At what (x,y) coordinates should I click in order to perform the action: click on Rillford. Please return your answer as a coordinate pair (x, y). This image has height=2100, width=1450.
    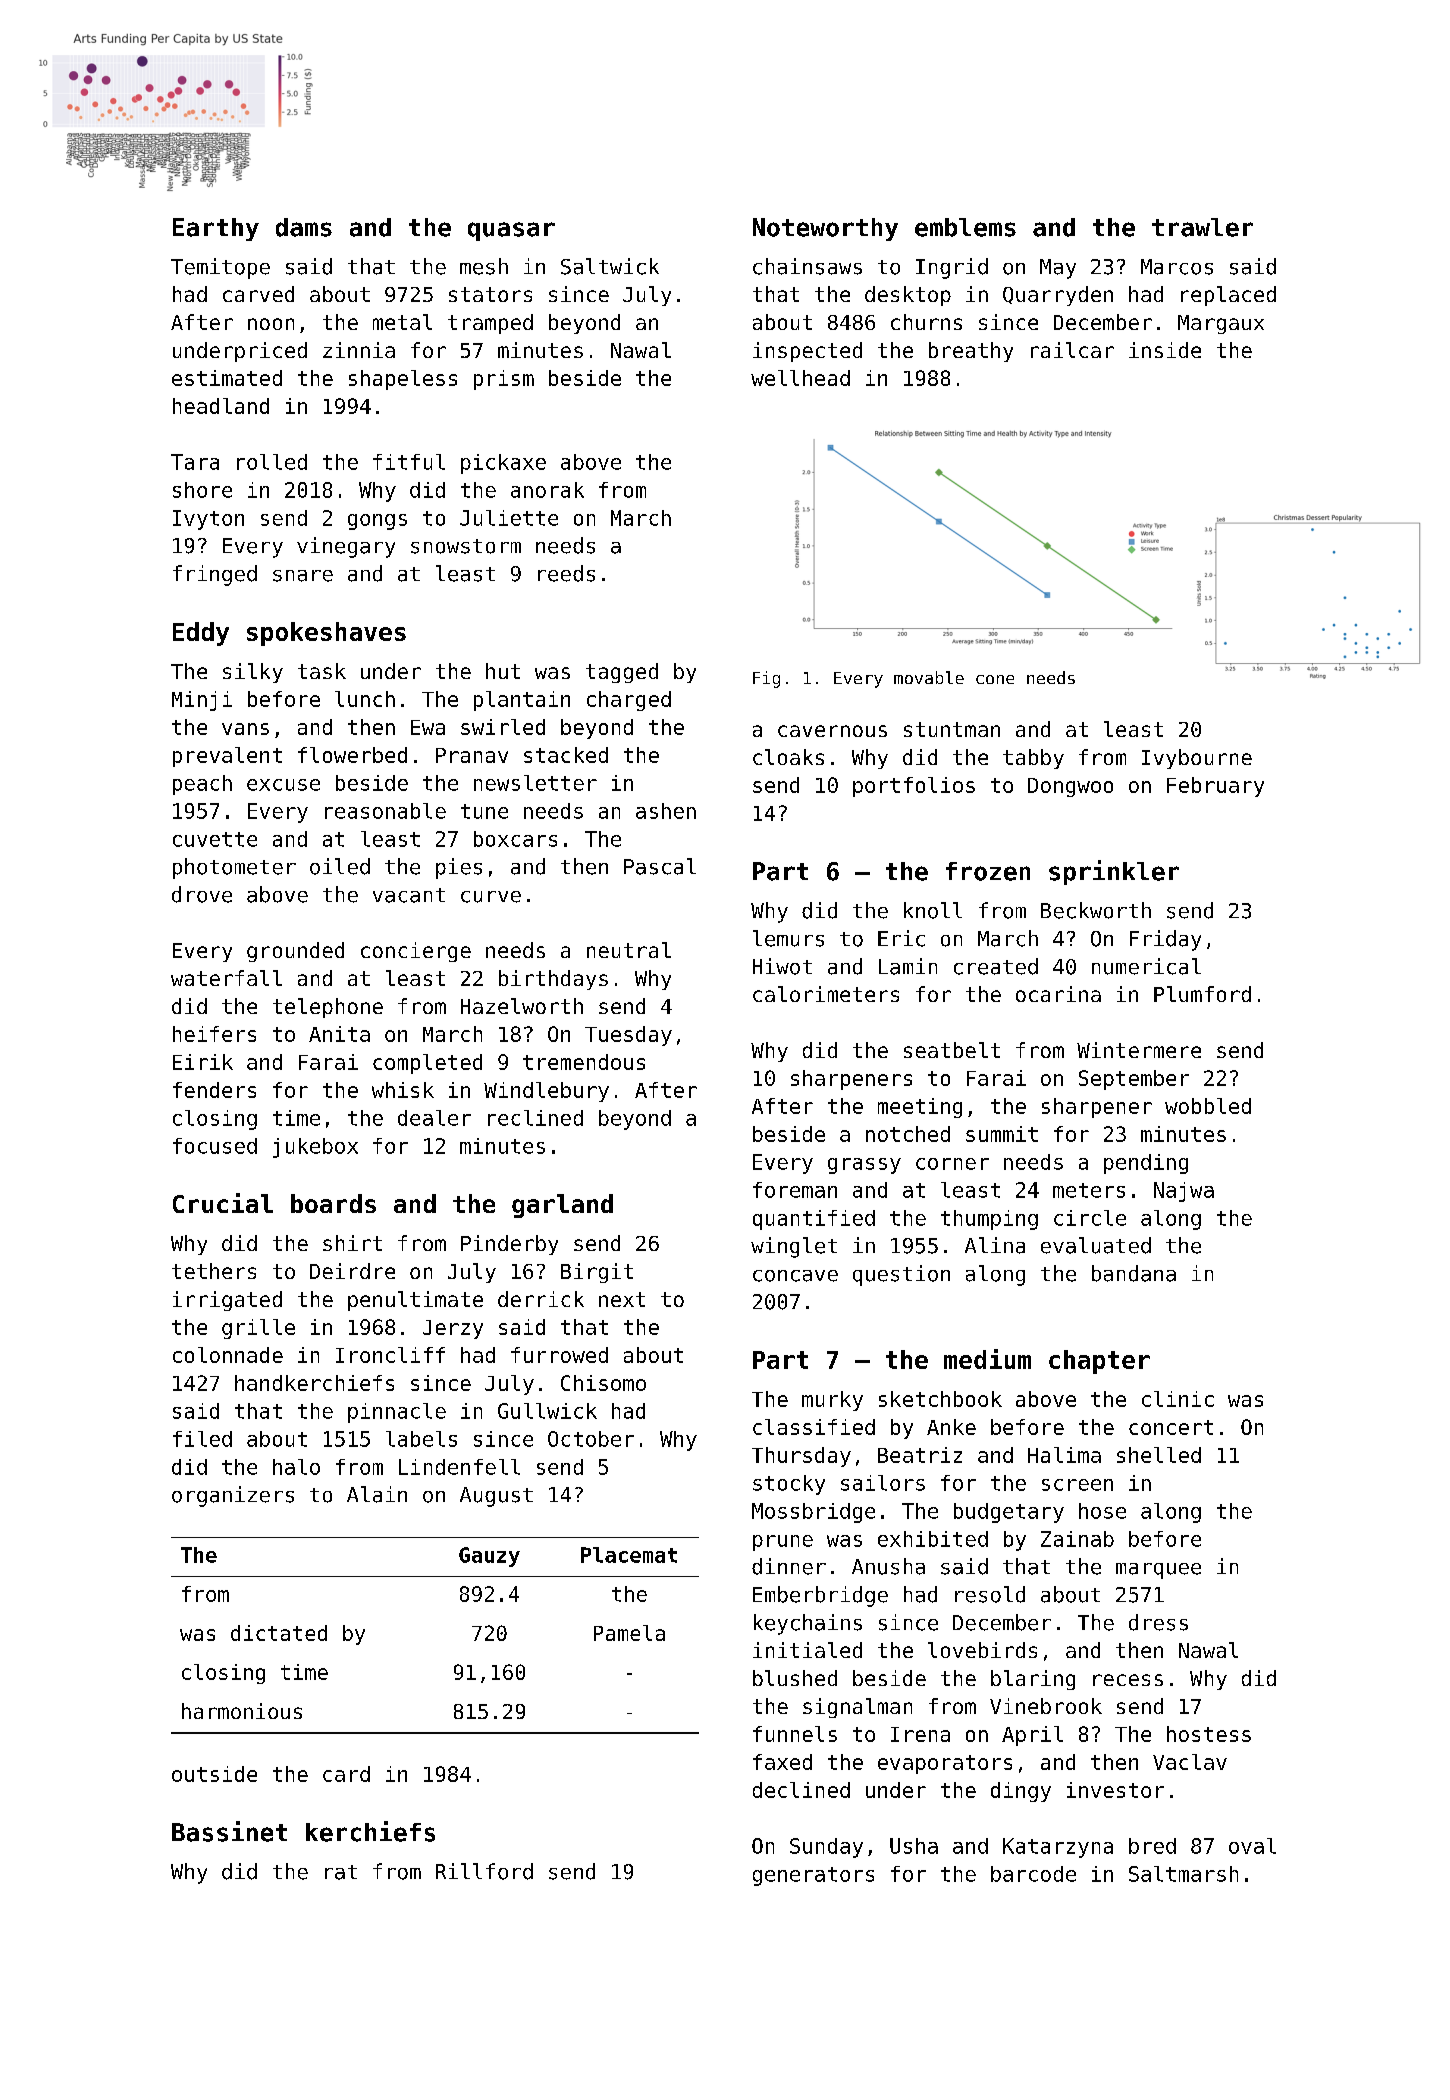
    Looking at the image, I should click on (484, 1871).
